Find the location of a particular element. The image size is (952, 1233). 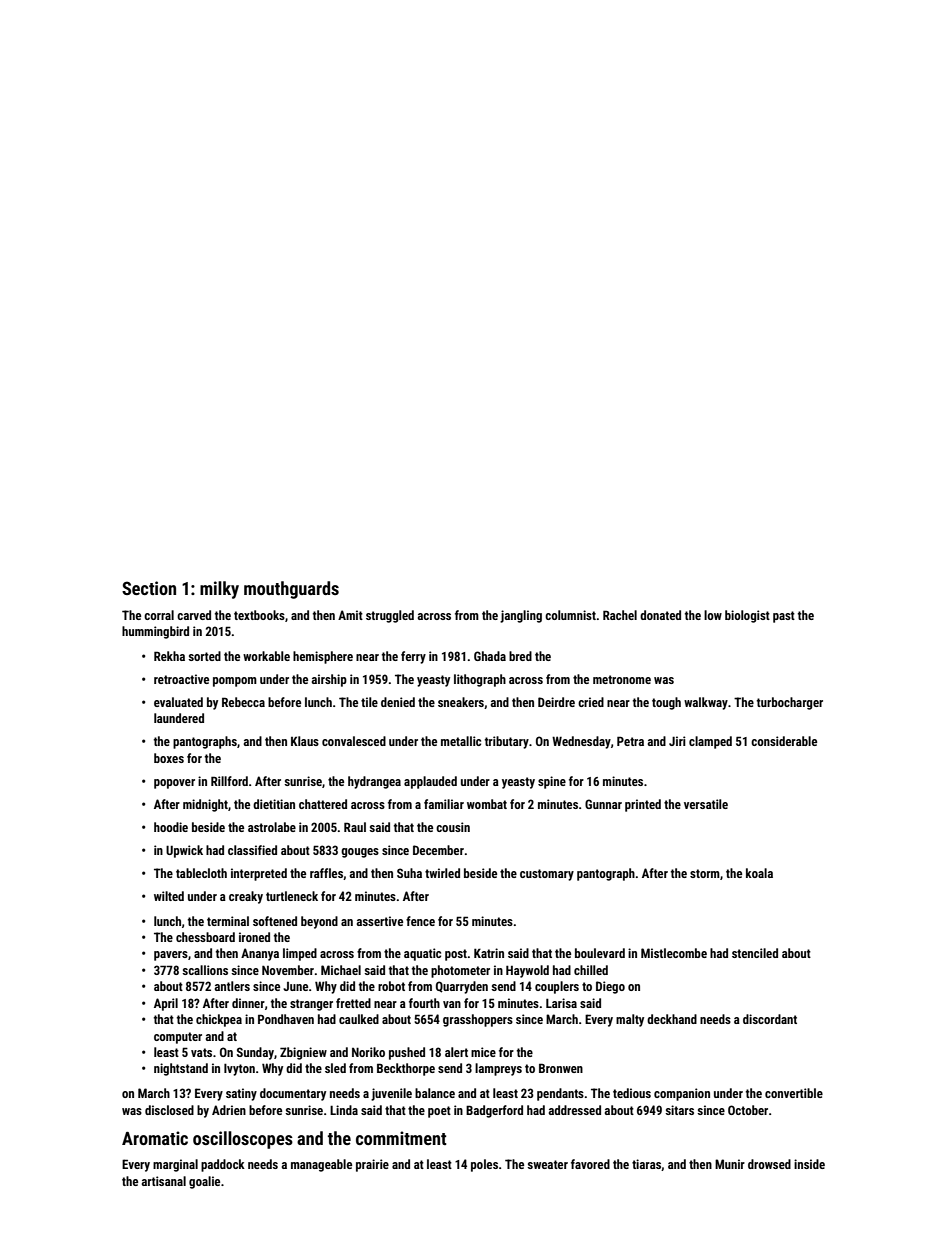

considerable is located at coordinates (784, 741).
